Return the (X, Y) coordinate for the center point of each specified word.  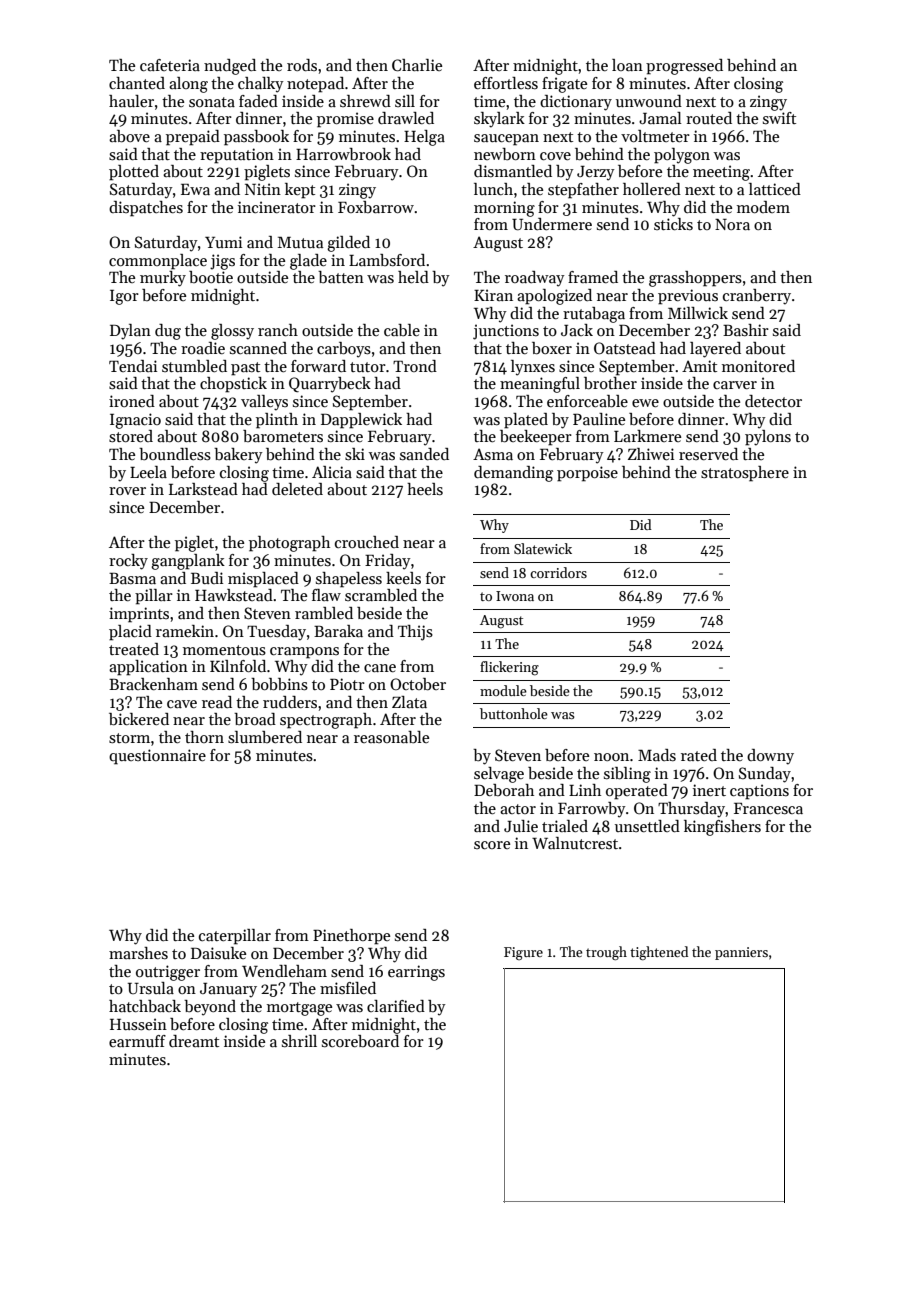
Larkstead (203, 489)
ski (355, 454)
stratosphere (745, 474)
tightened (659, 953)
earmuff (137, 1041)
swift (779, 118)
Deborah (504, 790)
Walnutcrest (575, 843)
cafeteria (170, 65)
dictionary (576, 103)
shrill (299, 1041)
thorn (204, 737)
